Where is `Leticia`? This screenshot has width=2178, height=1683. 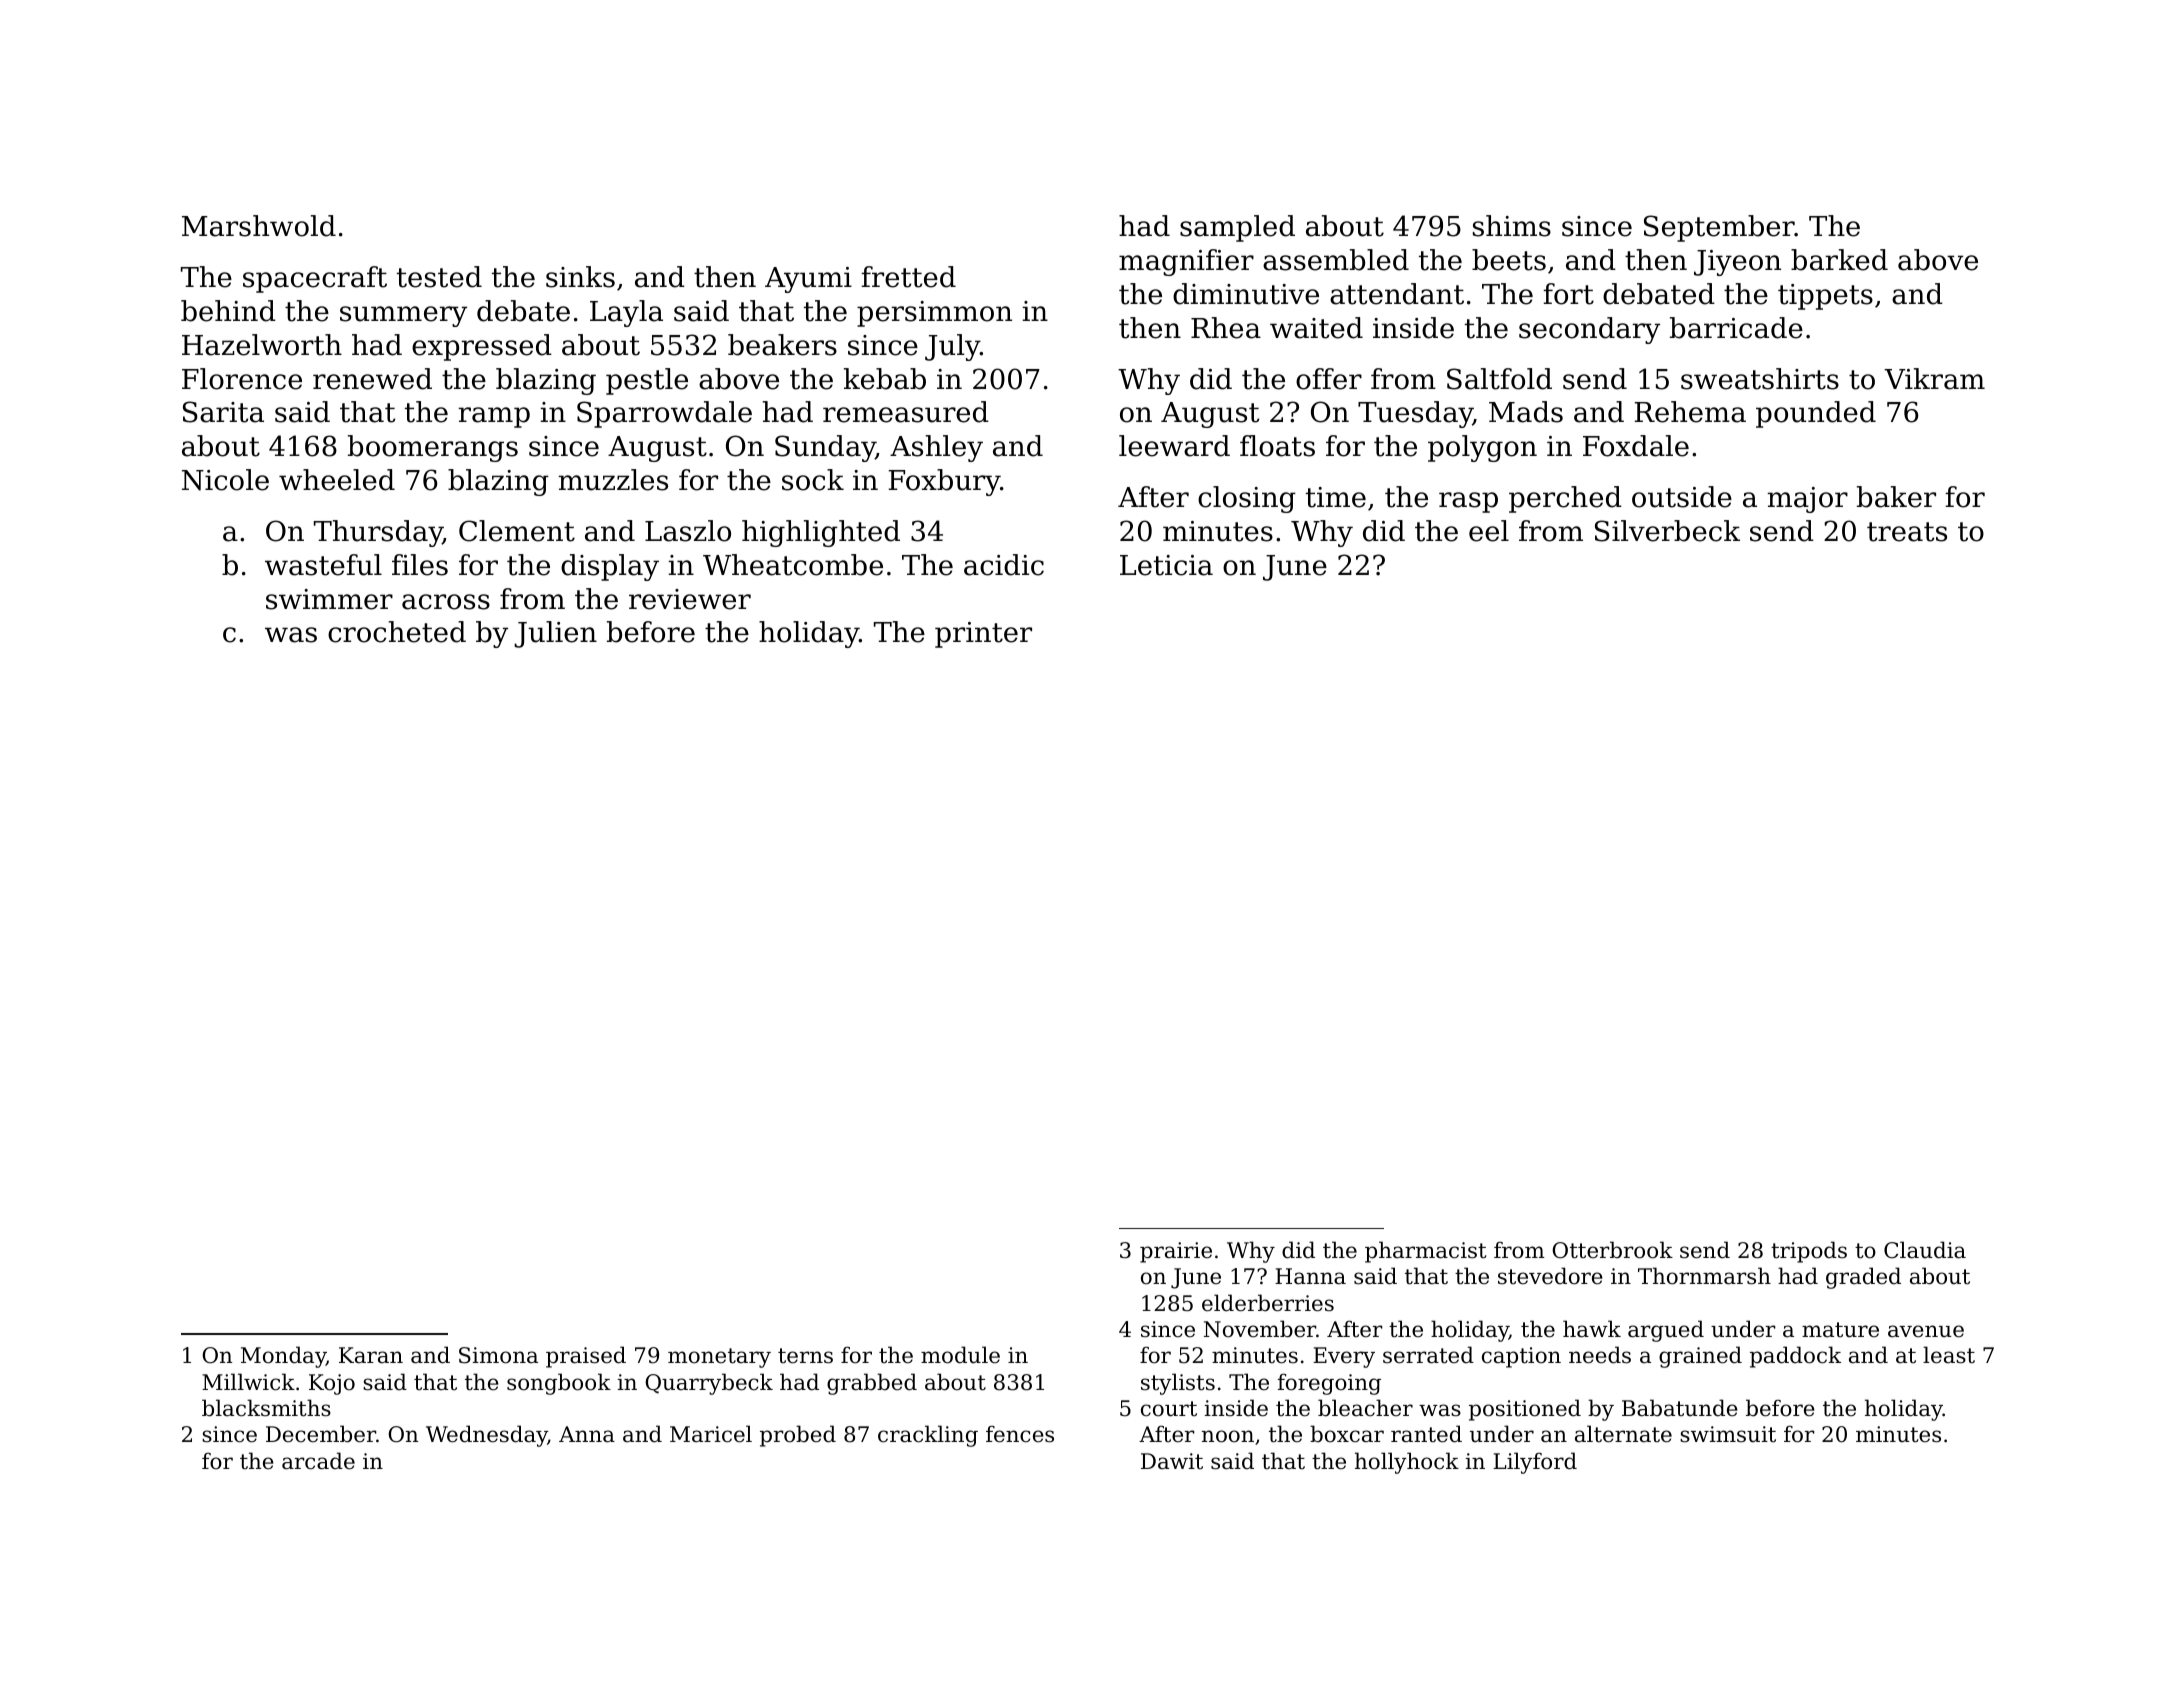
Leticia is located at coordinates (1166, 565).
